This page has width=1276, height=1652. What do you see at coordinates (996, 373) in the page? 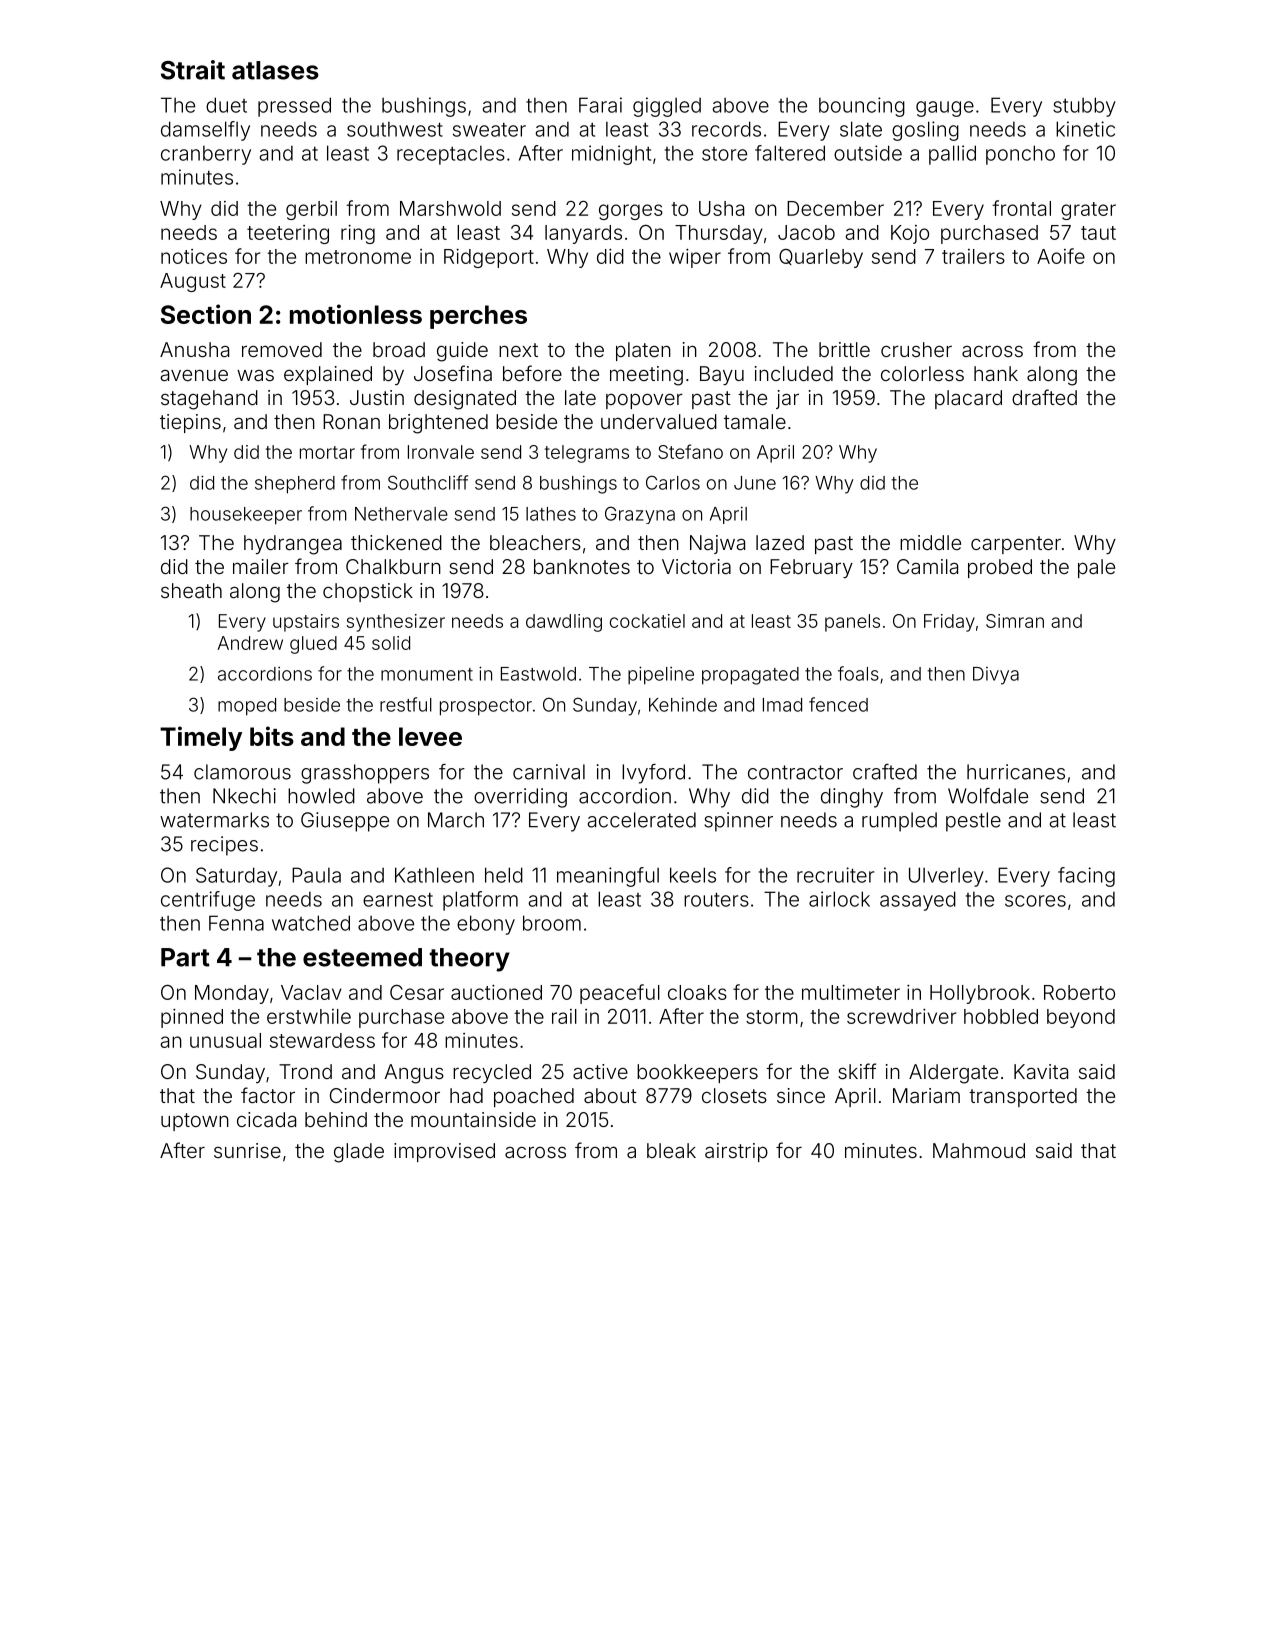
I see `hank` at bounding box center [996, 373].
